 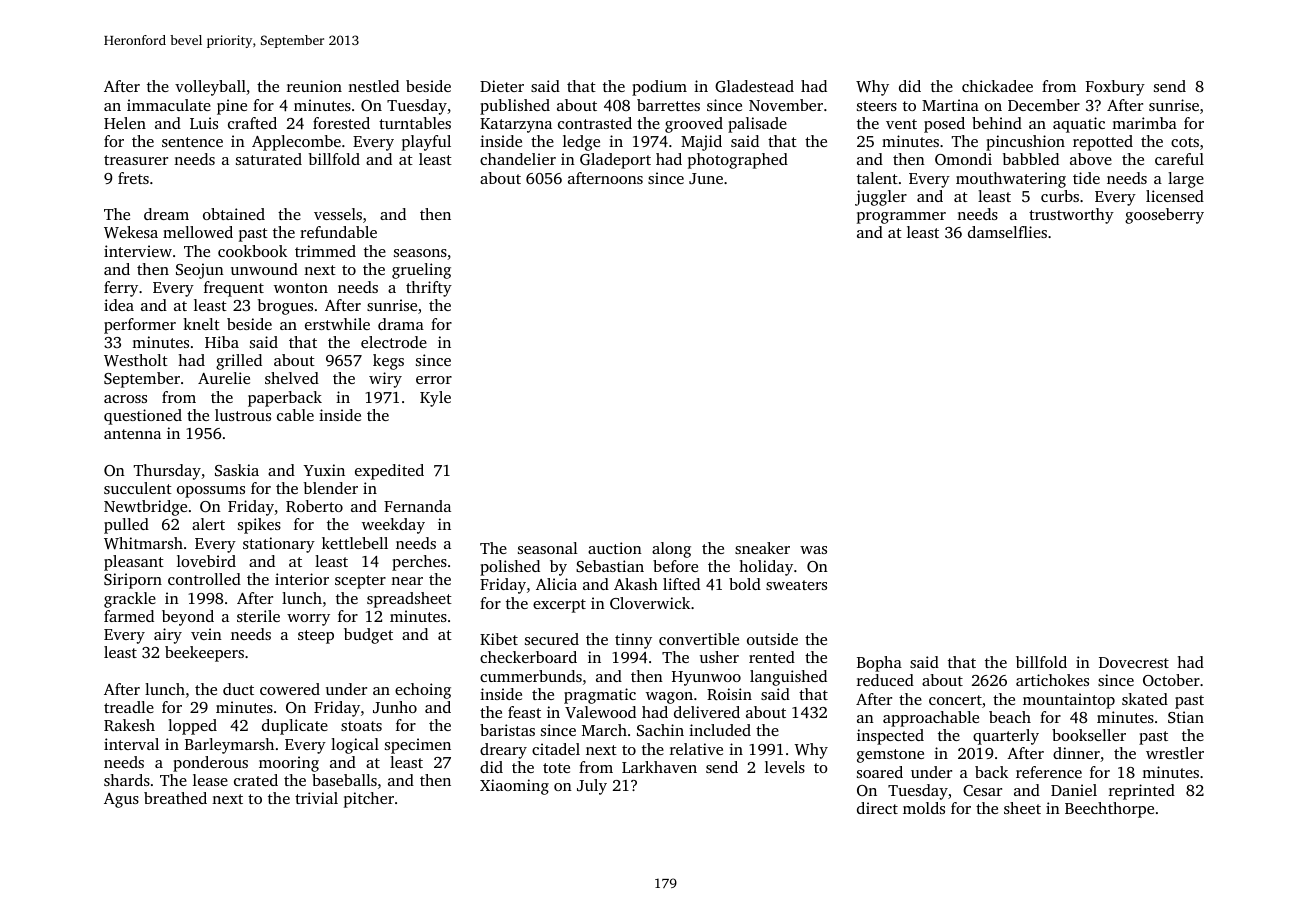 What do you see at coordinates (881, 198) in the screenshot?
I see `juggler` at bounding box center [881, 198].
